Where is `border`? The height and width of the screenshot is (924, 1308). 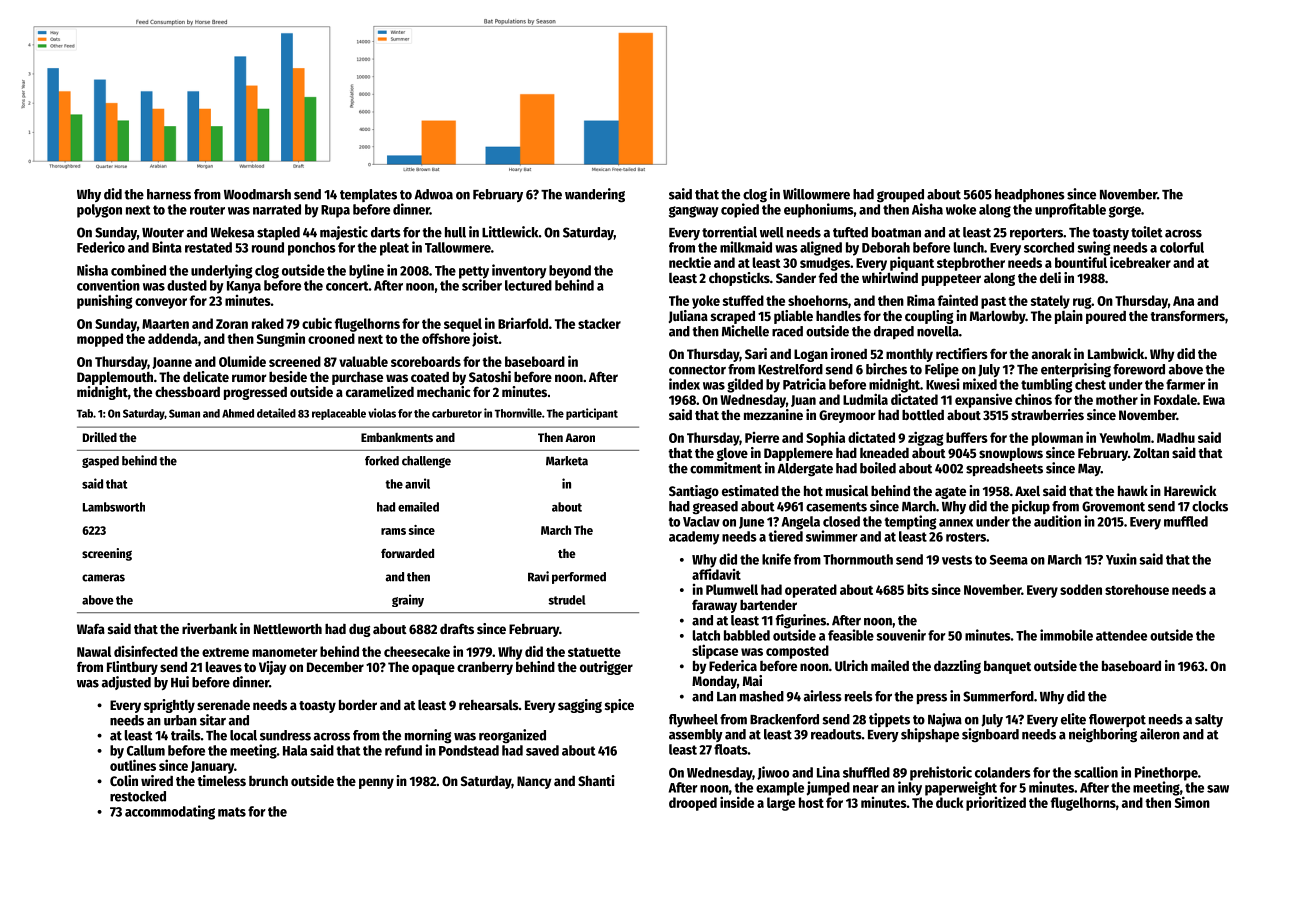
border is located at coordinates (358, 704).
